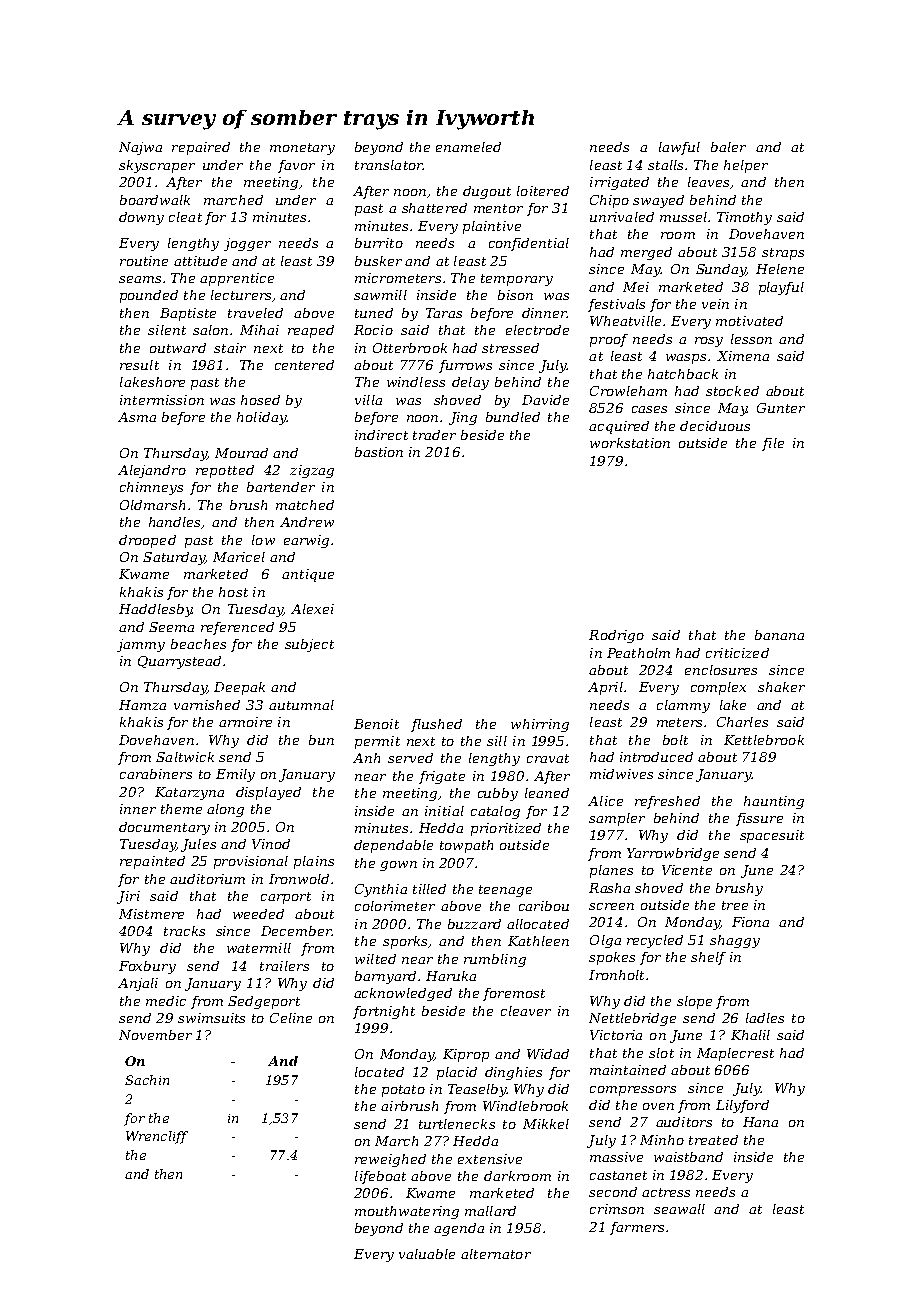  Describe the element at coordinates (239, 557) in the screenshot. I see `Maricel` at that location.
